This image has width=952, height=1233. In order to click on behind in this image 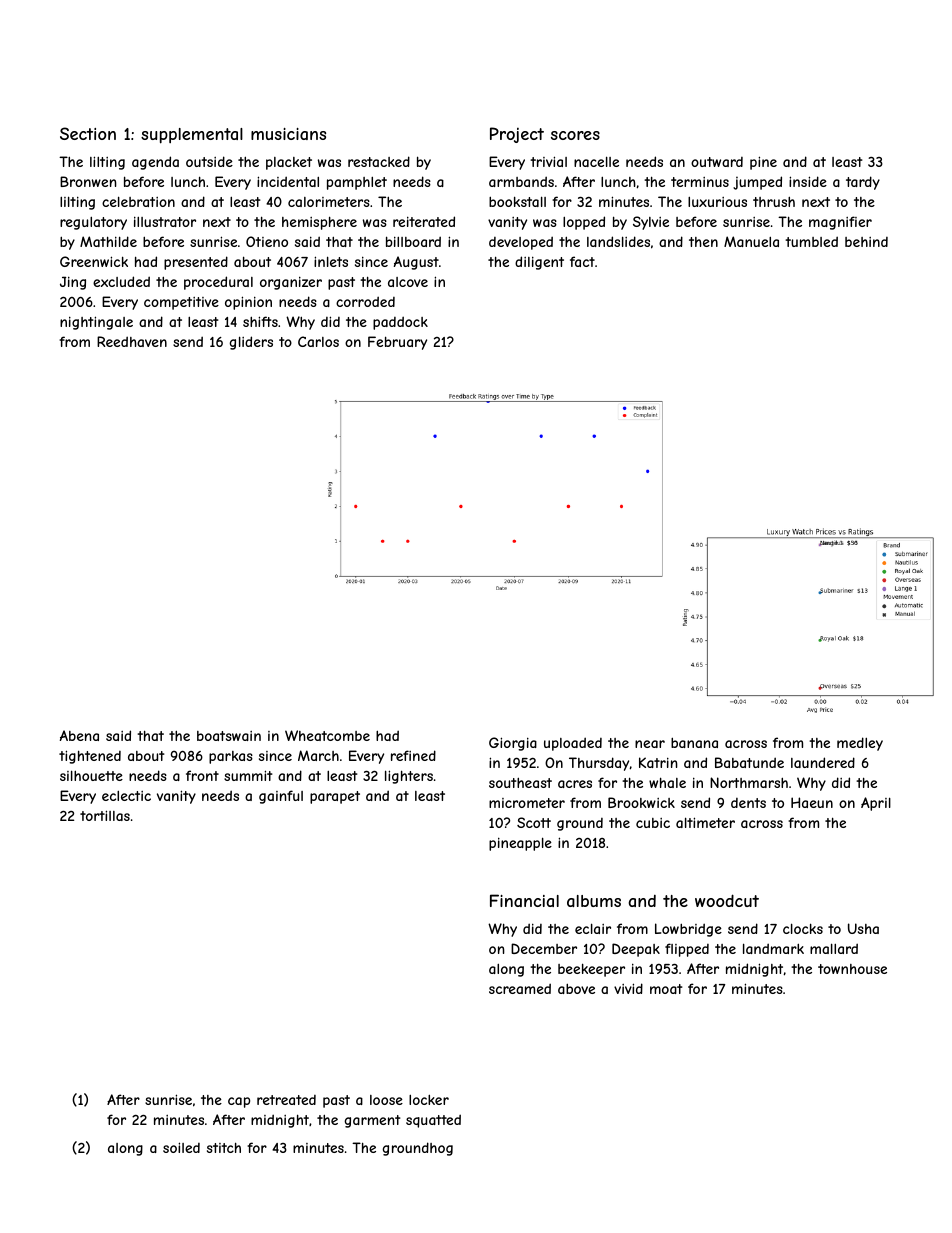, I will do `click(866, 242)`.
